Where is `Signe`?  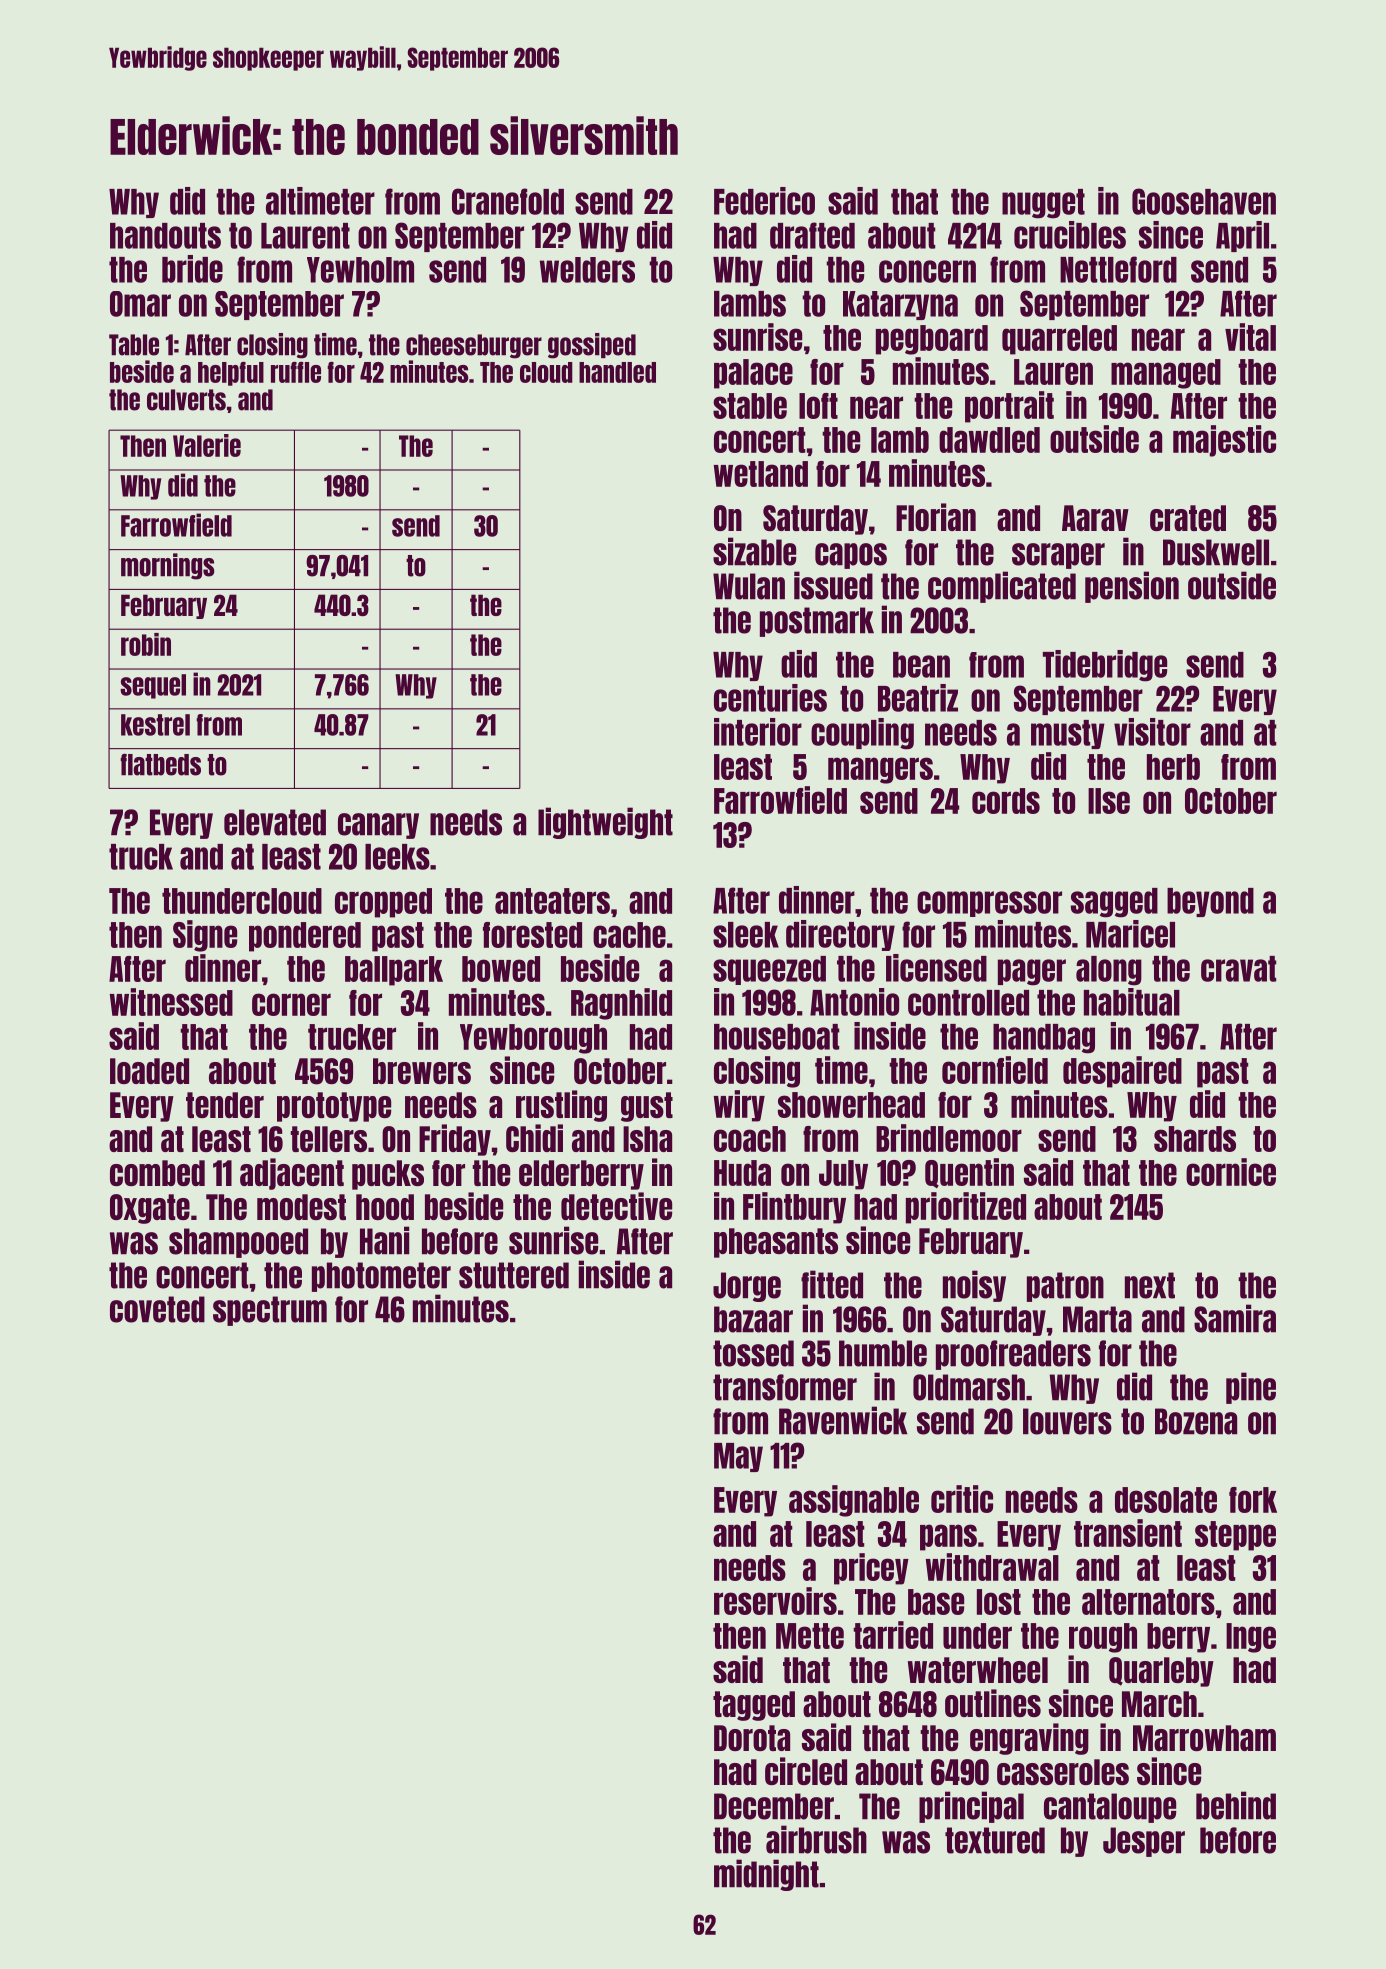 Signe is located at coordinates (205, 936).
